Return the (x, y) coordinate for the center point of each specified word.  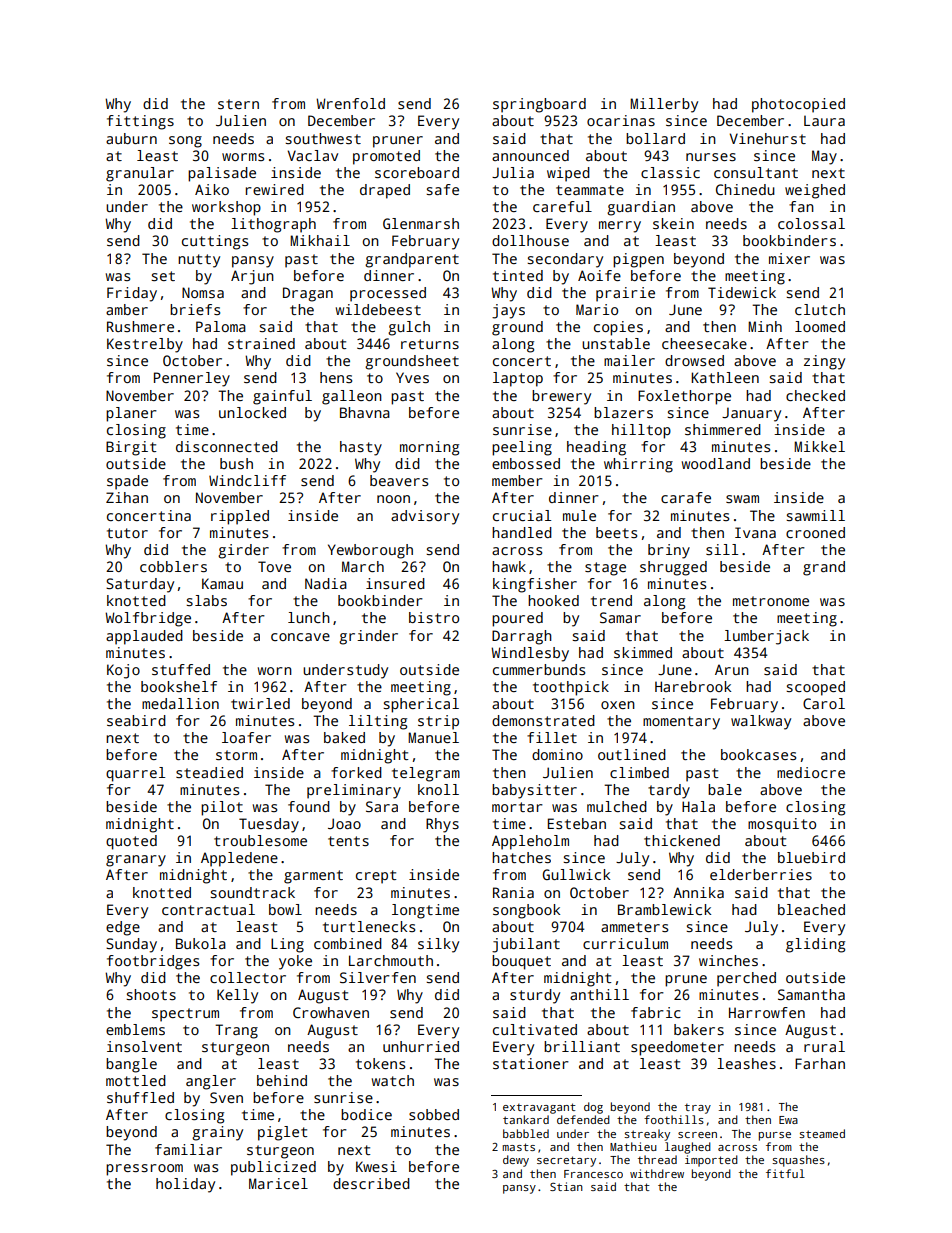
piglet (282, 1133)
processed (388, 294)
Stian (566, 1186)
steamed (822, 1133)
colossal (811, 223)
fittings (140, 122)
